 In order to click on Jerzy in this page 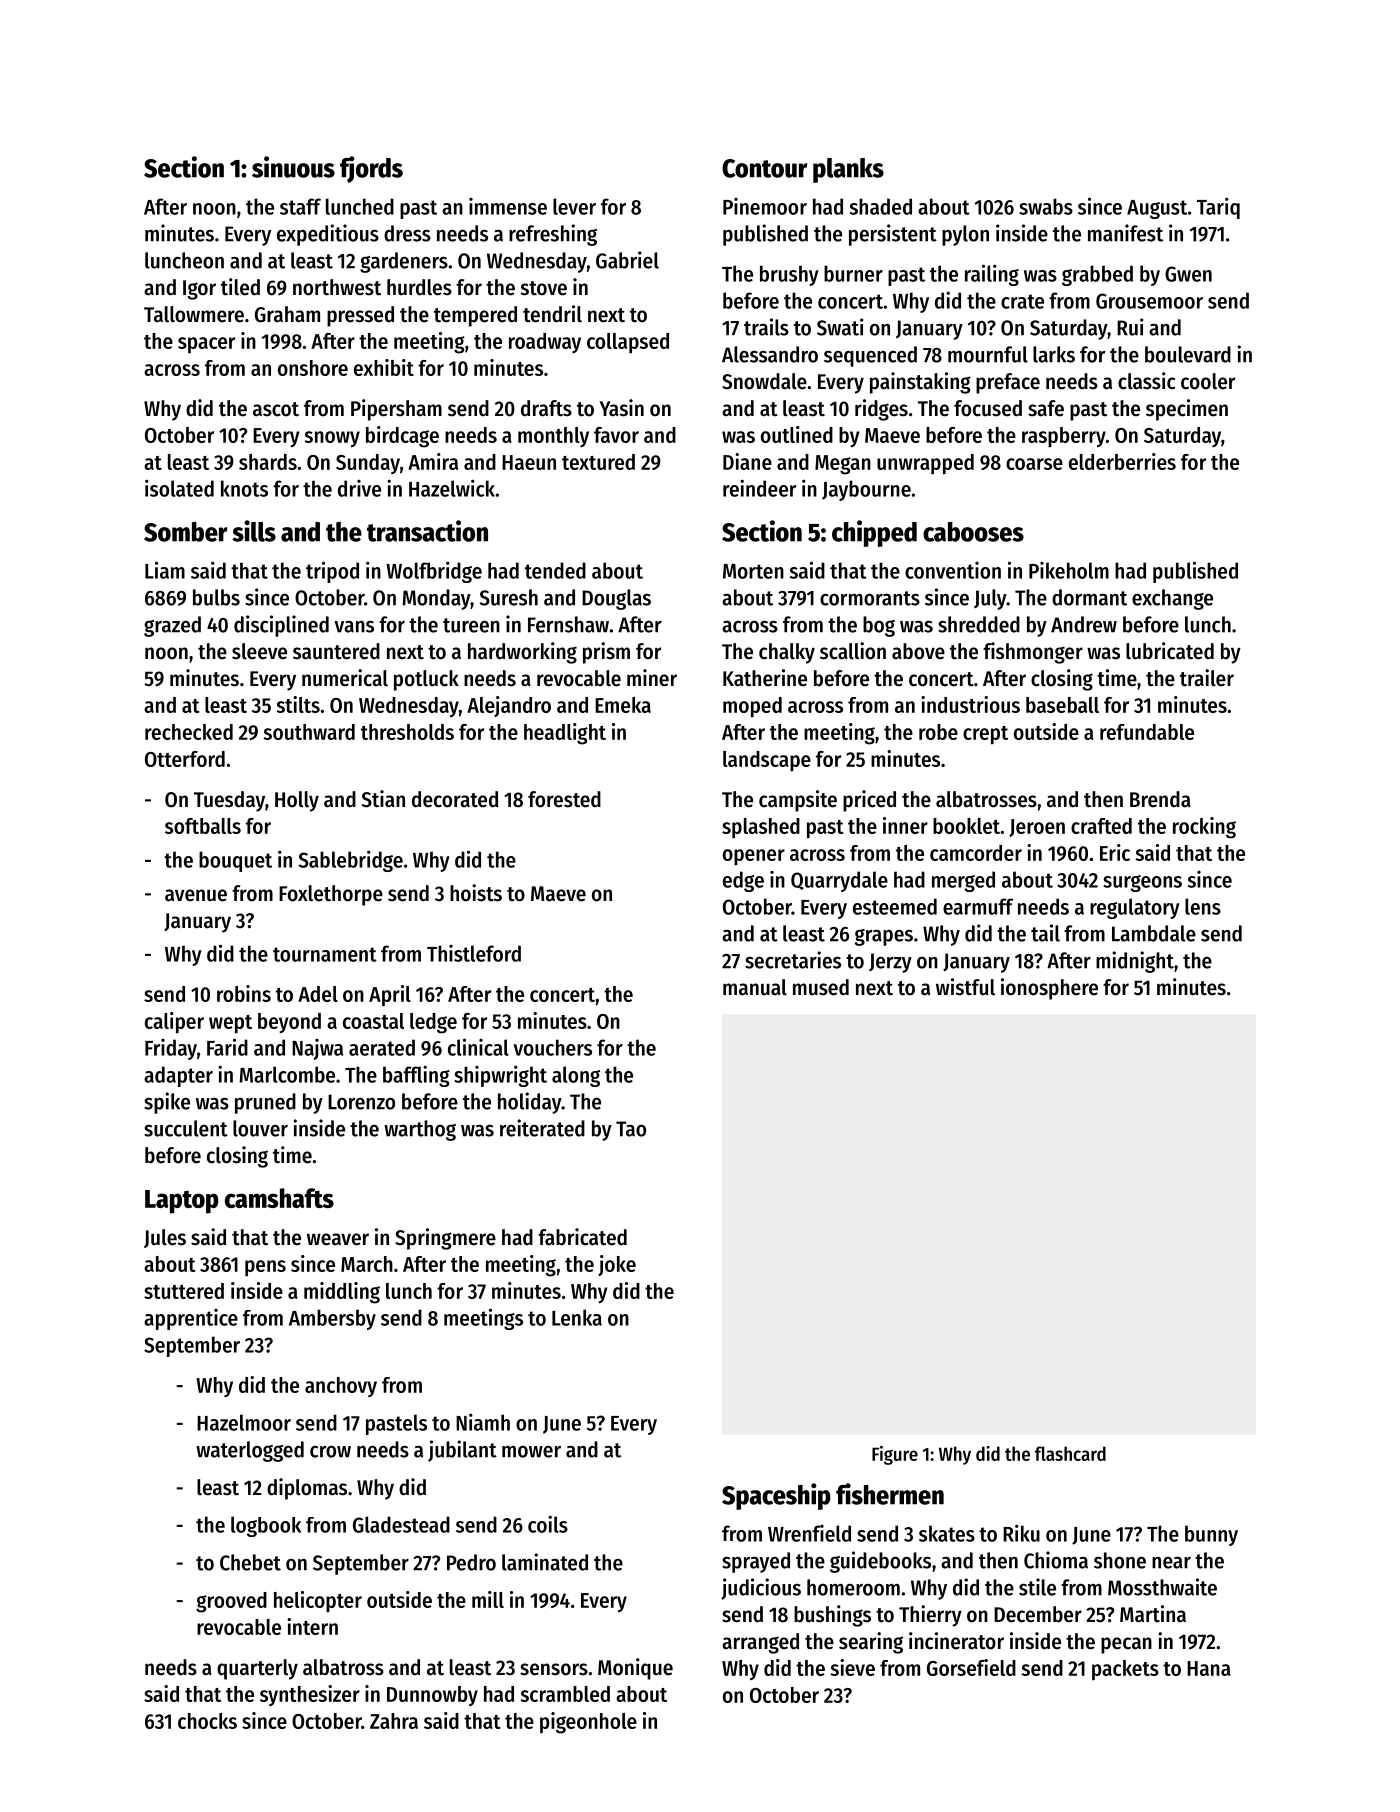, I will do `click(890, 963)`.
